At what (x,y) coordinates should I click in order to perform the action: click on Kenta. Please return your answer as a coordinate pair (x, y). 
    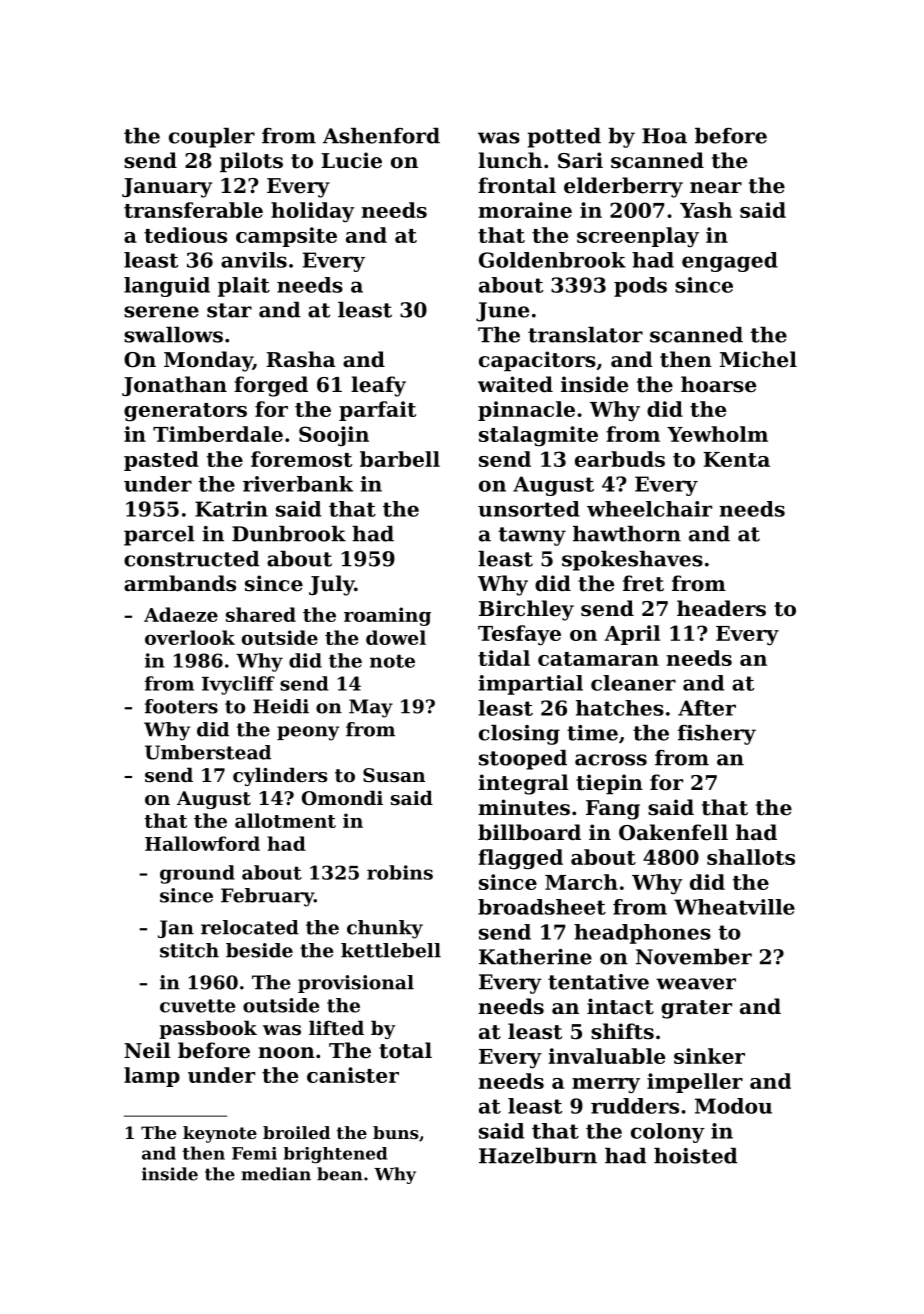
    Looking at the image, I should click on (736, 459).
